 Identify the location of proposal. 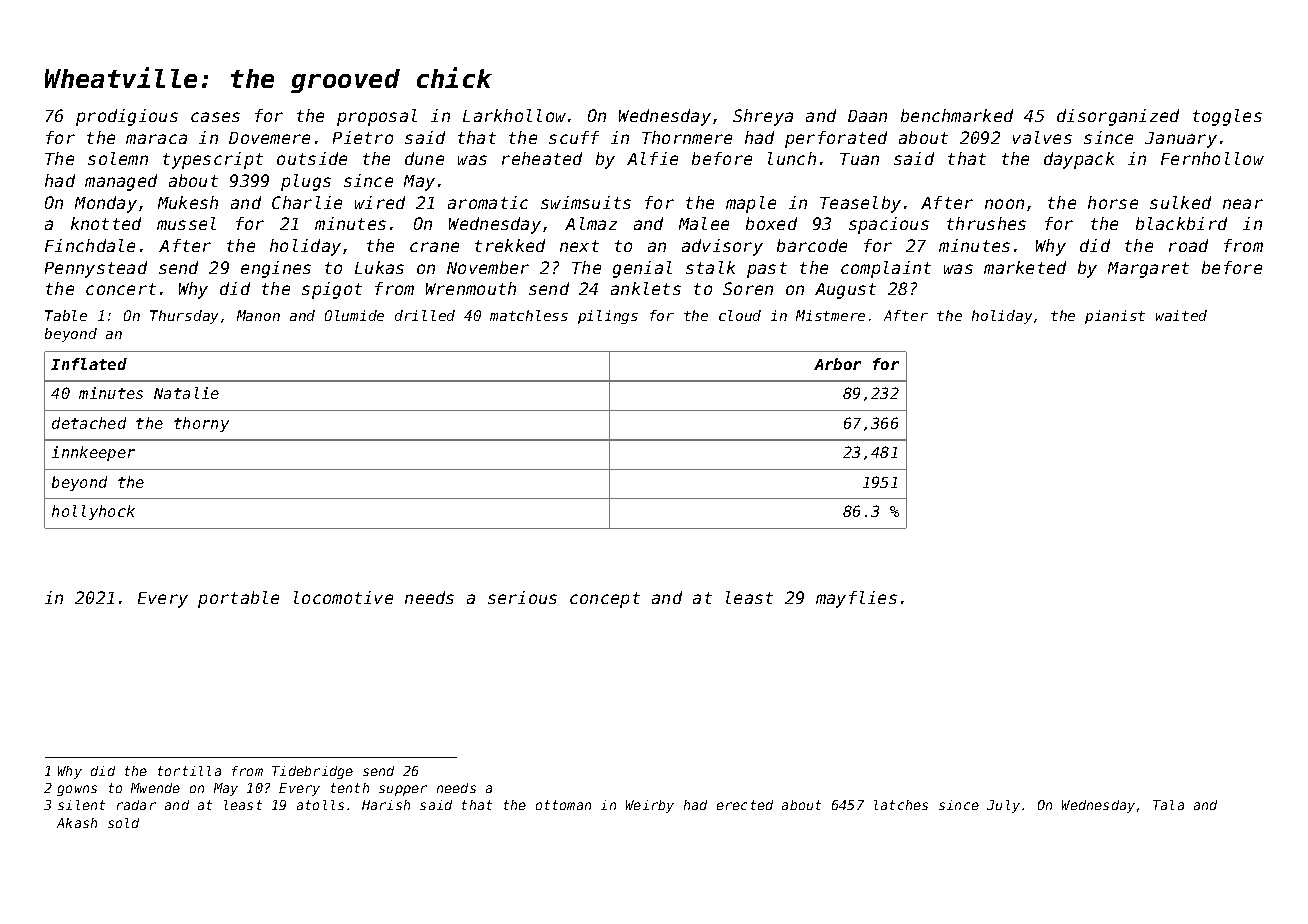
(377, 117).
